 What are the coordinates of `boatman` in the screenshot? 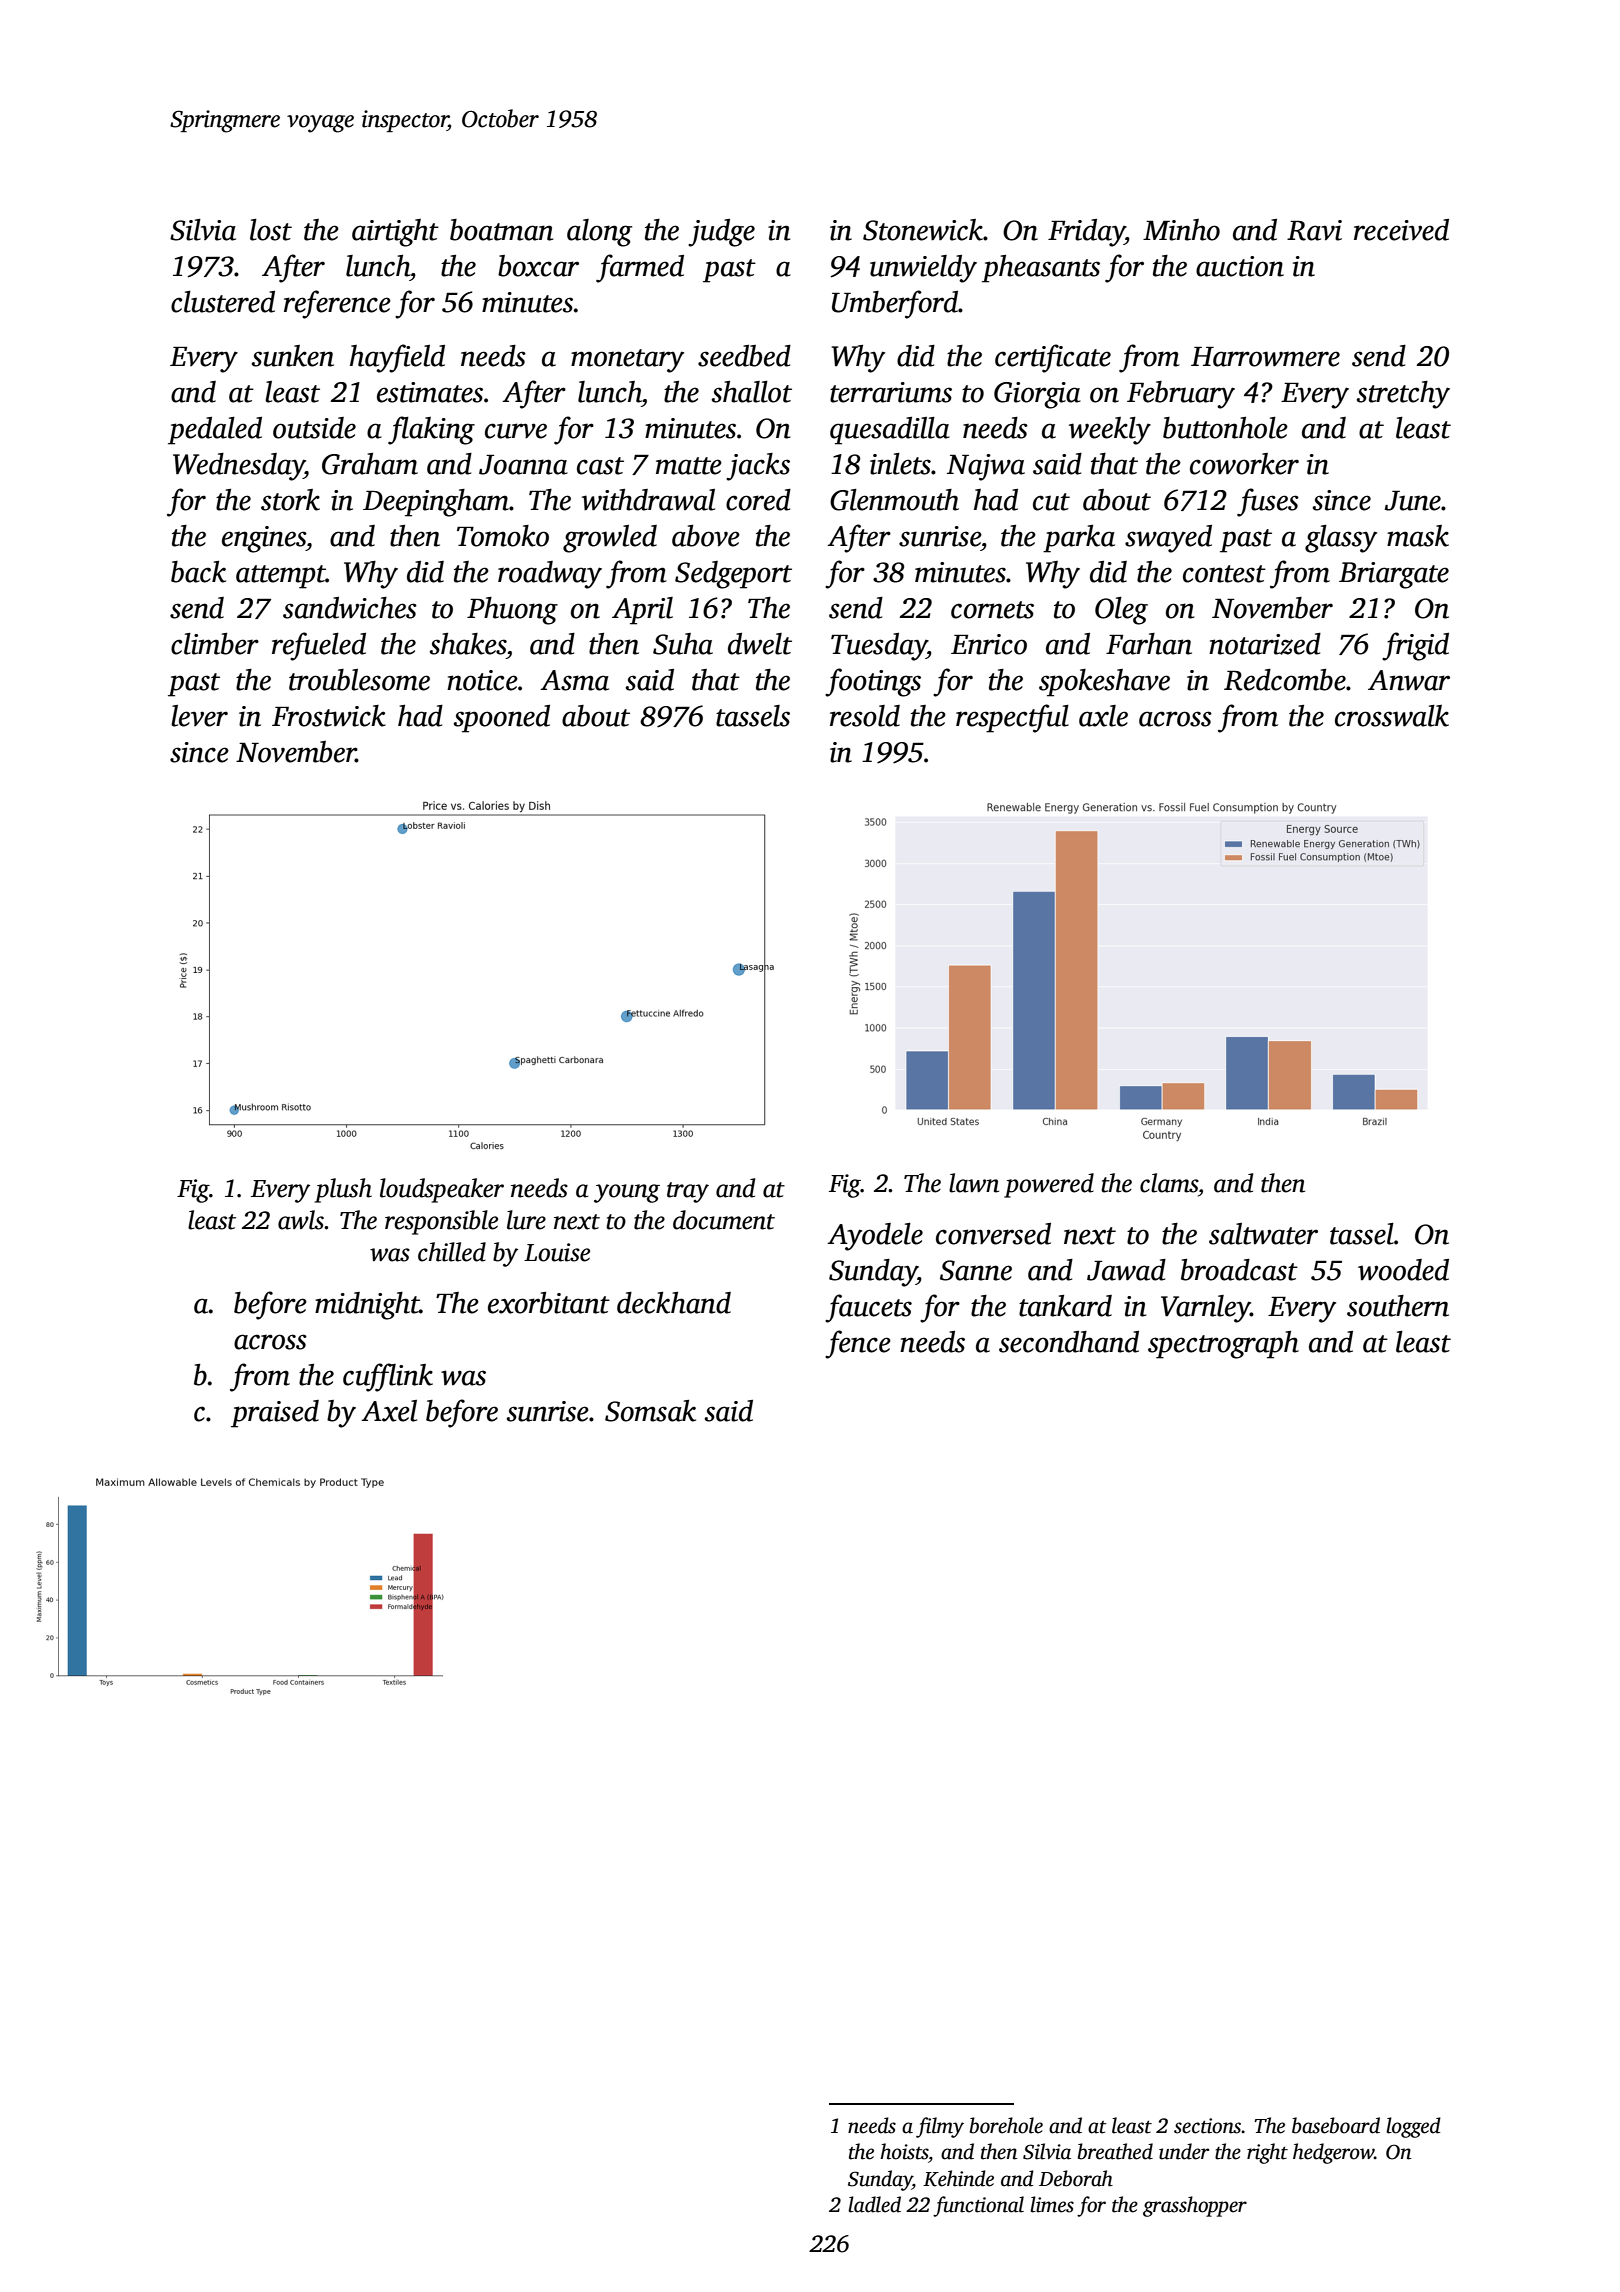 It's located at (501, 230).
